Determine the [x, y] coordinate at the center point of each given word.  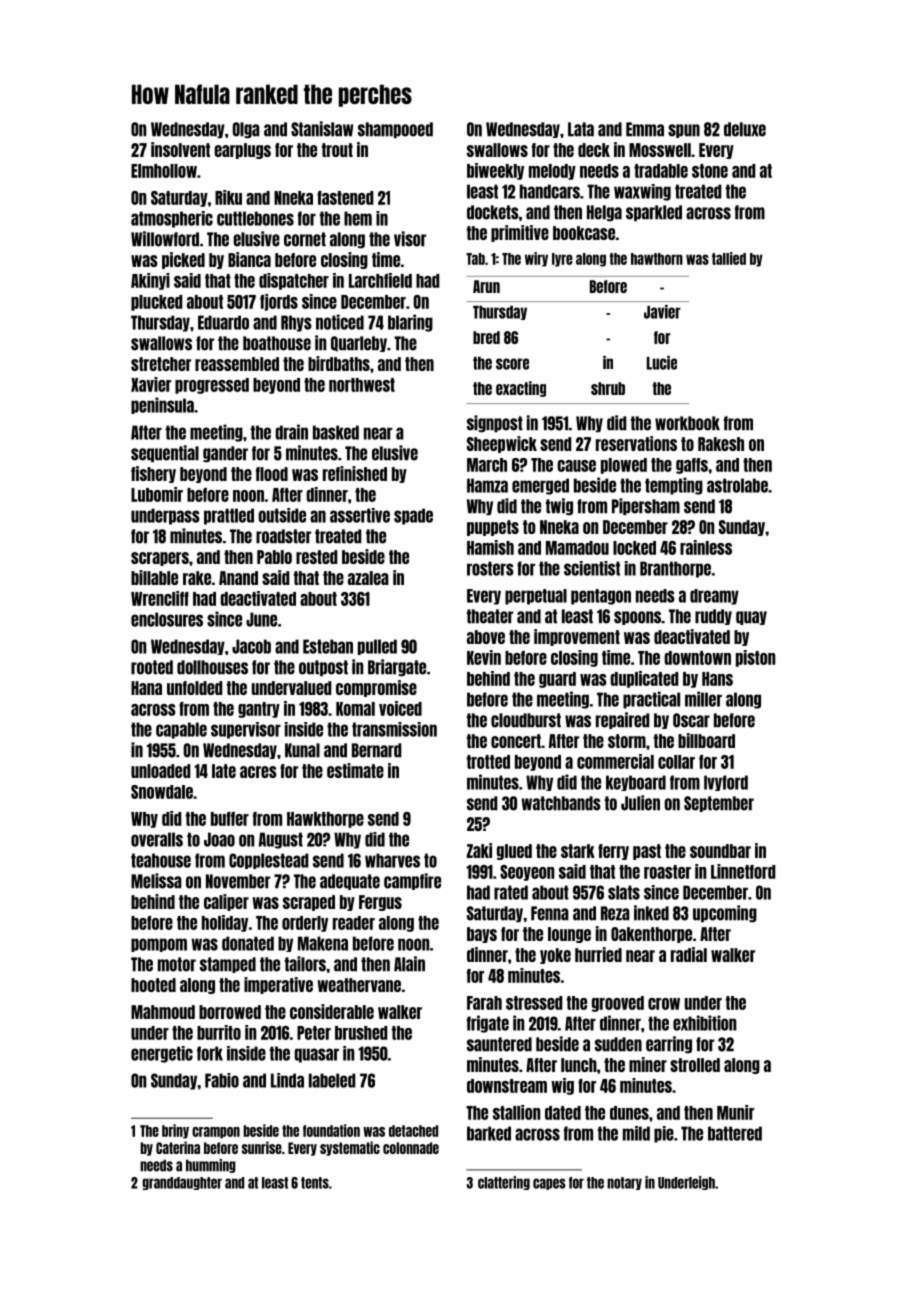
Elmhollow [164, 171]
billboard [706, 740]
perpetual [536, 597]
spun [684, 131]
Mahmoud [163, 1012]
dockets [493, 212]
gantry [259, 710]
